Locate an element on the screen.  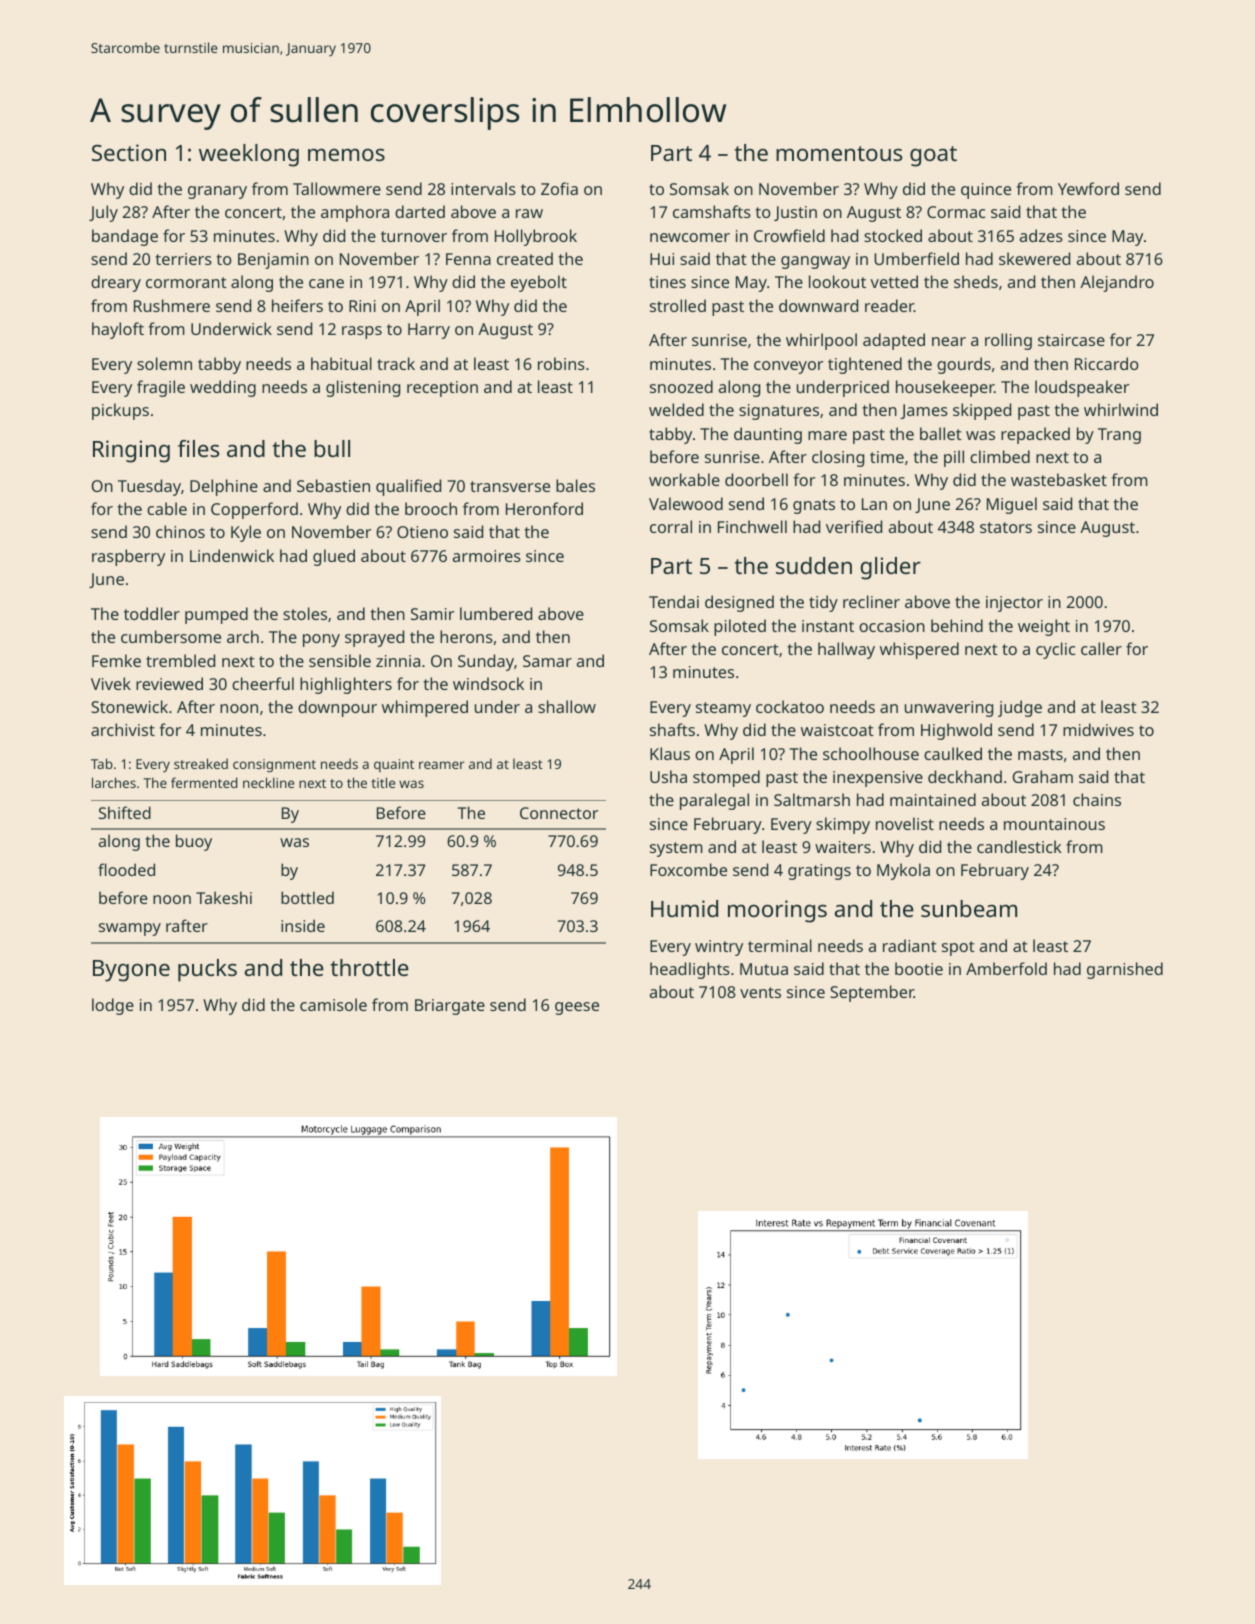
pumped is located at coordinates (216, 615).
